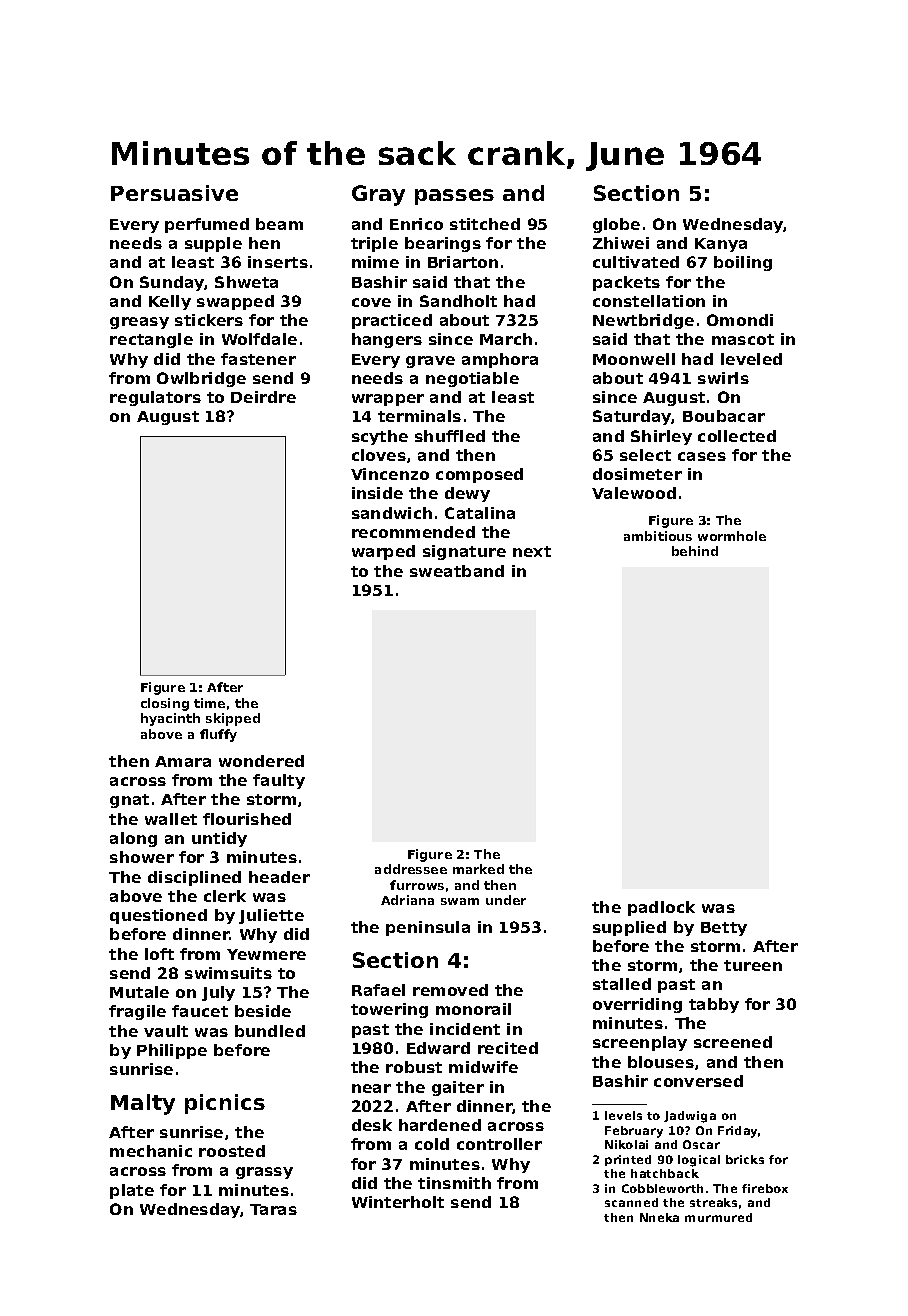 The width and height of the screenshot is (908, 1316). Describe the element at coordinates (261, 761) in the screenshot. I see `wondered` at that location.
